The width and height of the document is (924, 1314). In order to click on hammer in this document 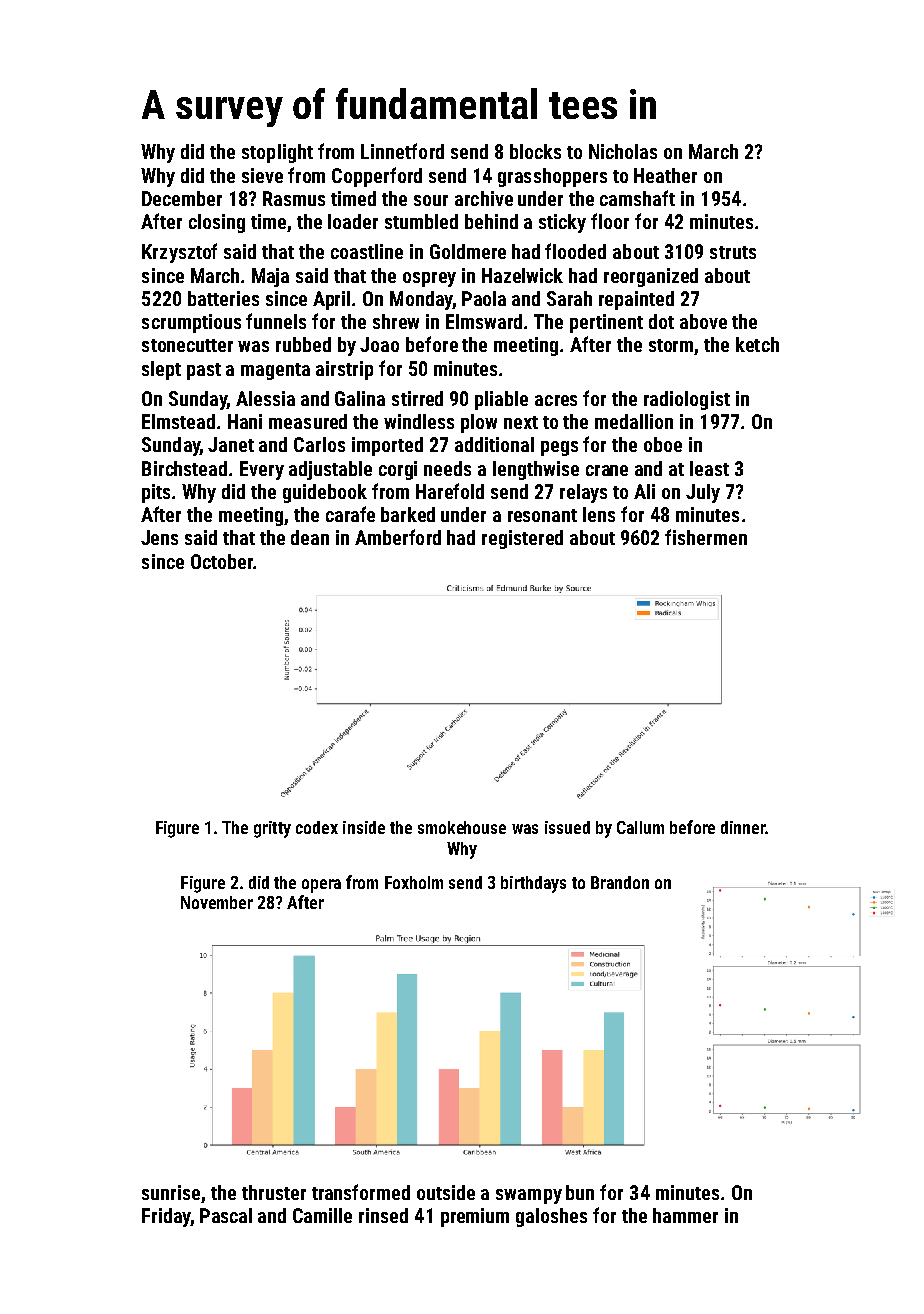, I will do `click(685, 1215)`.
